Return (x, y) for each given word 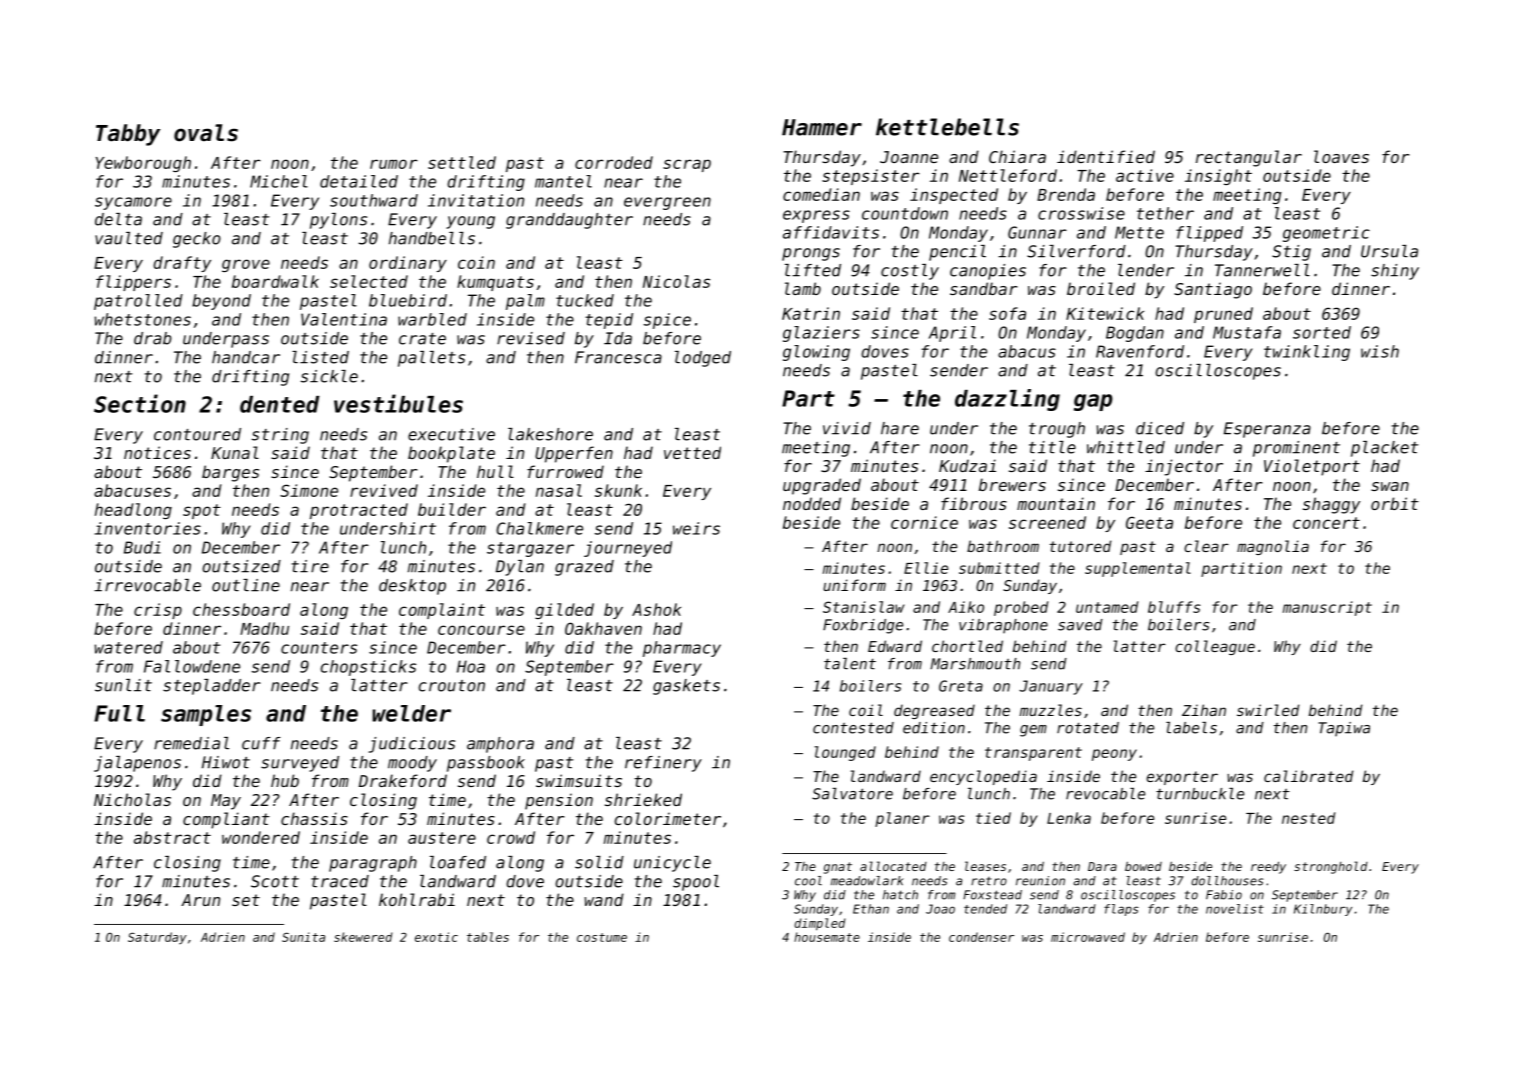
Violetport (1312, 467)
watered (129, 647)
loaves (1341, 156)
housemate (827, 937)
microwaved (1088, 937)
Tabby (128, 135)
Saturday (157, 938)
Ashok (656, 609)
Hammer (822, 127)
